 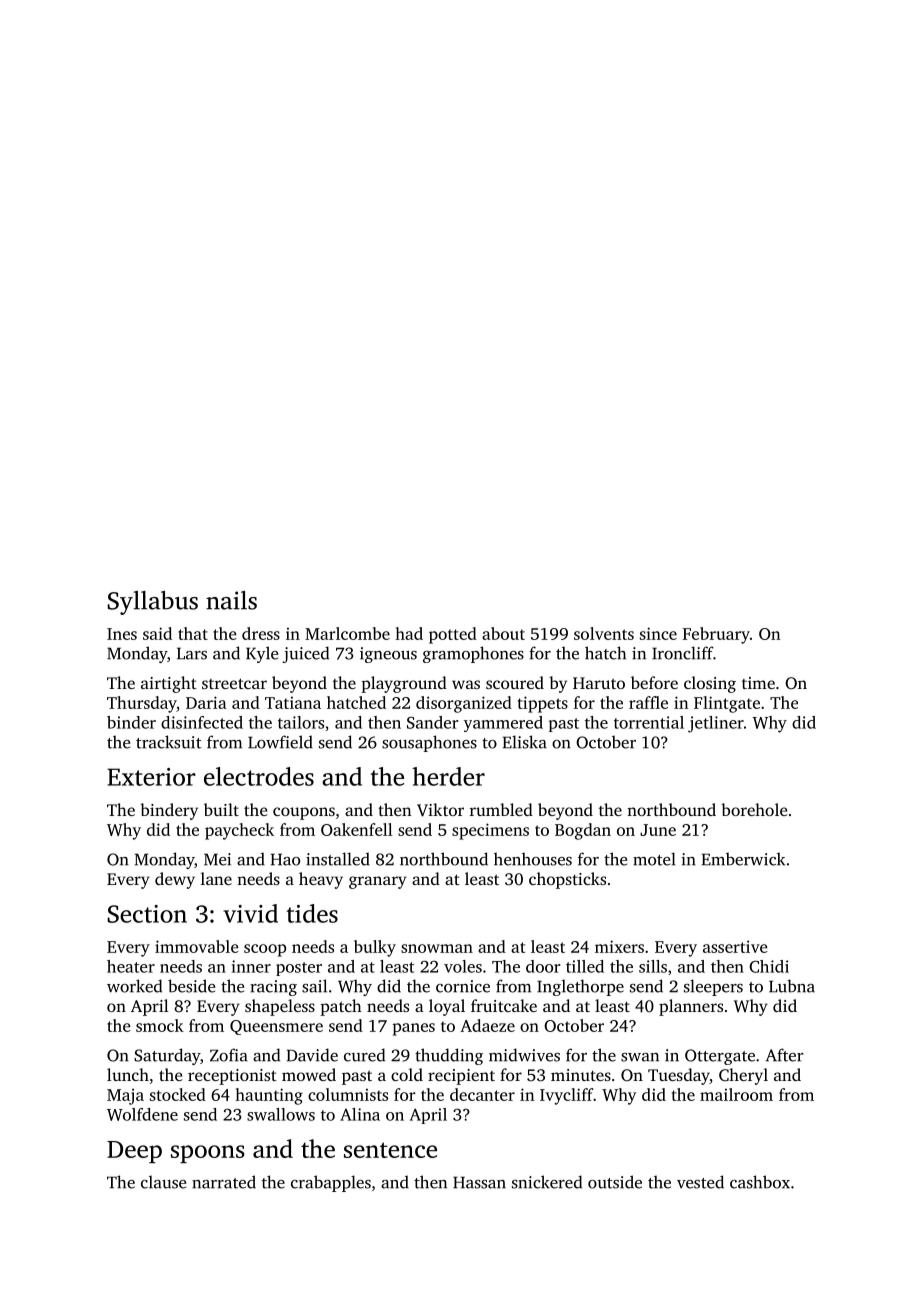 I want to click on inner, so click(x=251, y=966).
